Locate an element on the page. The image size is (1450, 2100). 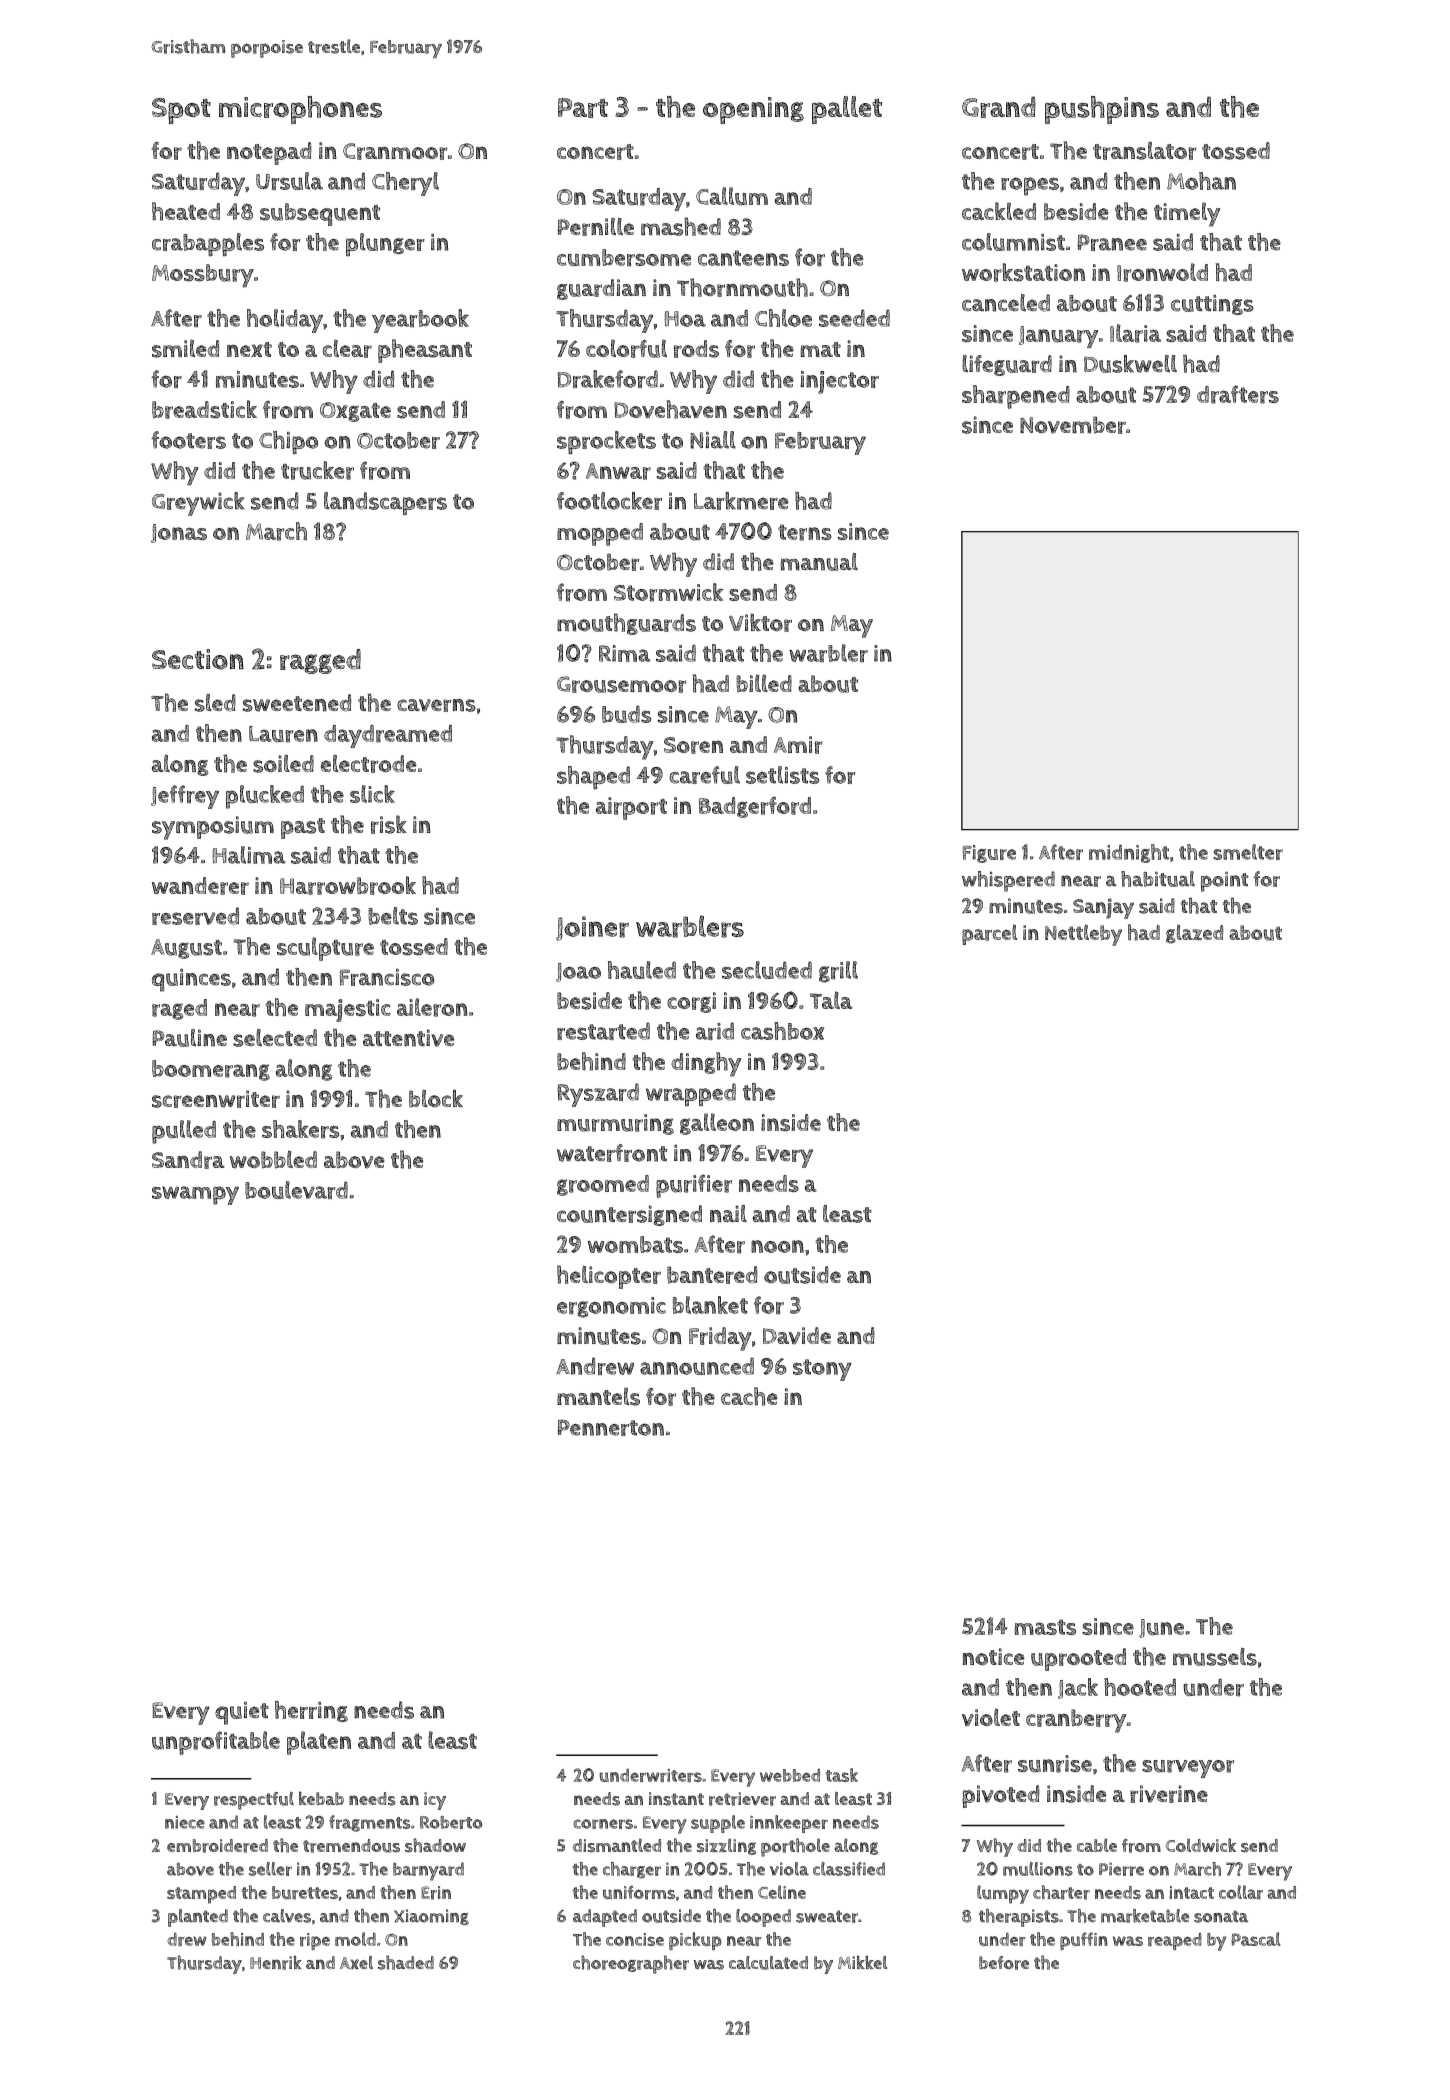
canceled is located at coordinates (1006, 303).
